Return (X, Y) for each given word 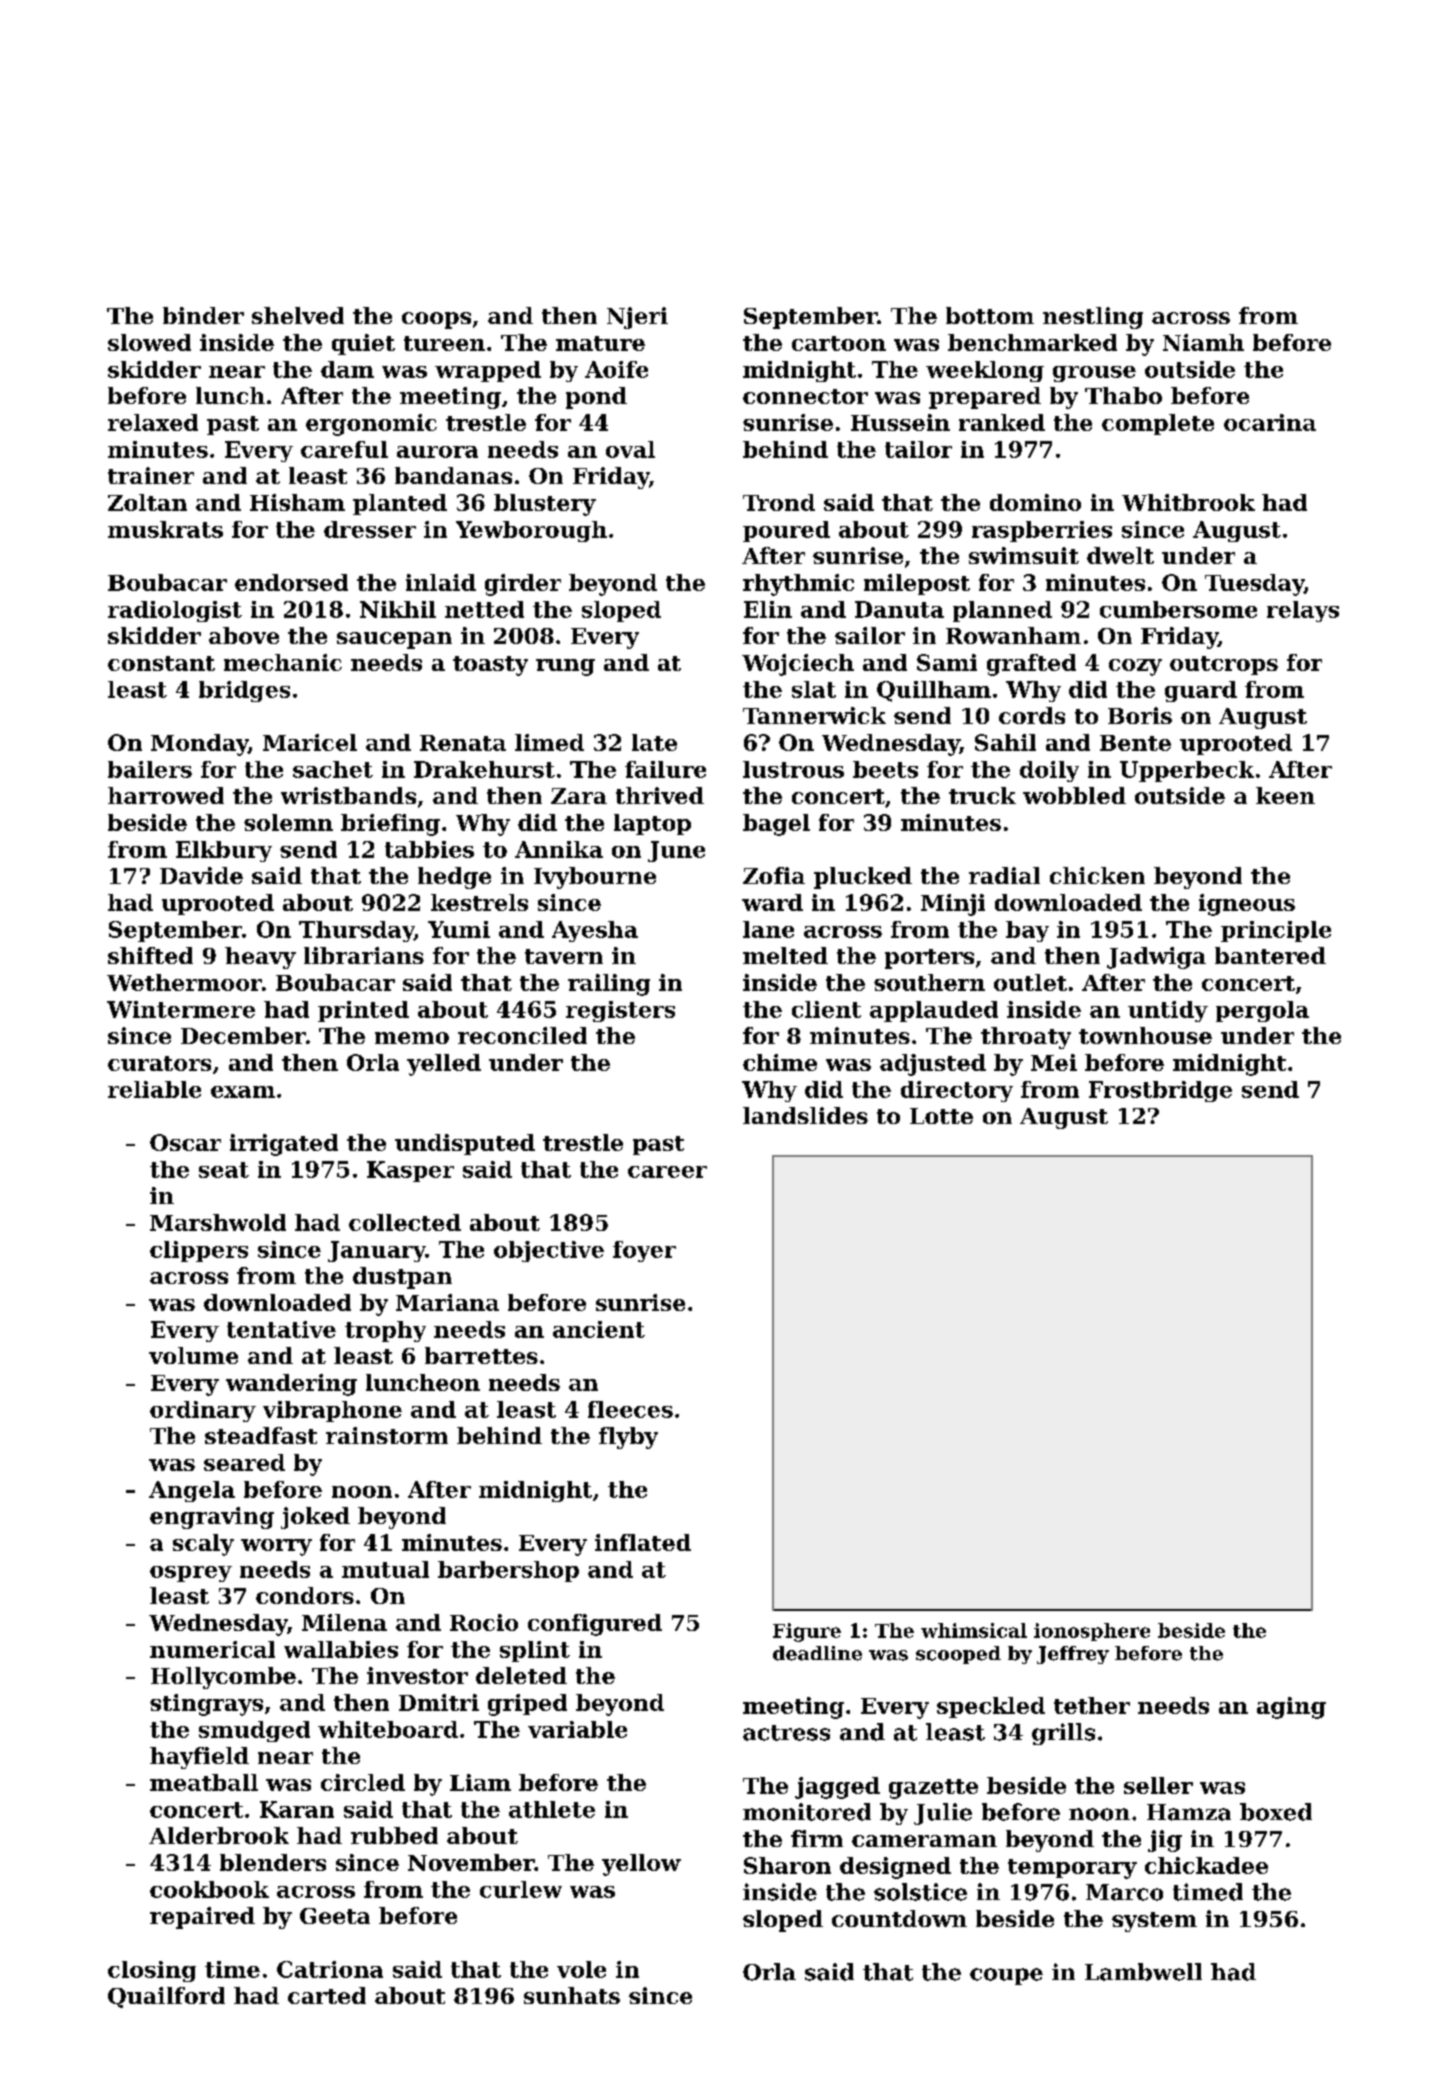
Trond (779, 502)
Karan (297, 1809)
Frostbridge (1160, 1091)
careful (344, 449)
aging (1291, 1708)
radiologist (175, 611)
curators (159, 1063)
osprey (191, 1574)
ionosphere (1092, 1632)
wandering (291, 1385)
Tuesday (1254, 585)
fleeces (630, 1409)
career (667, 1172)
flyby (628, 1438)
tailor (918, 449)
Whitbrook (1188, 502)
